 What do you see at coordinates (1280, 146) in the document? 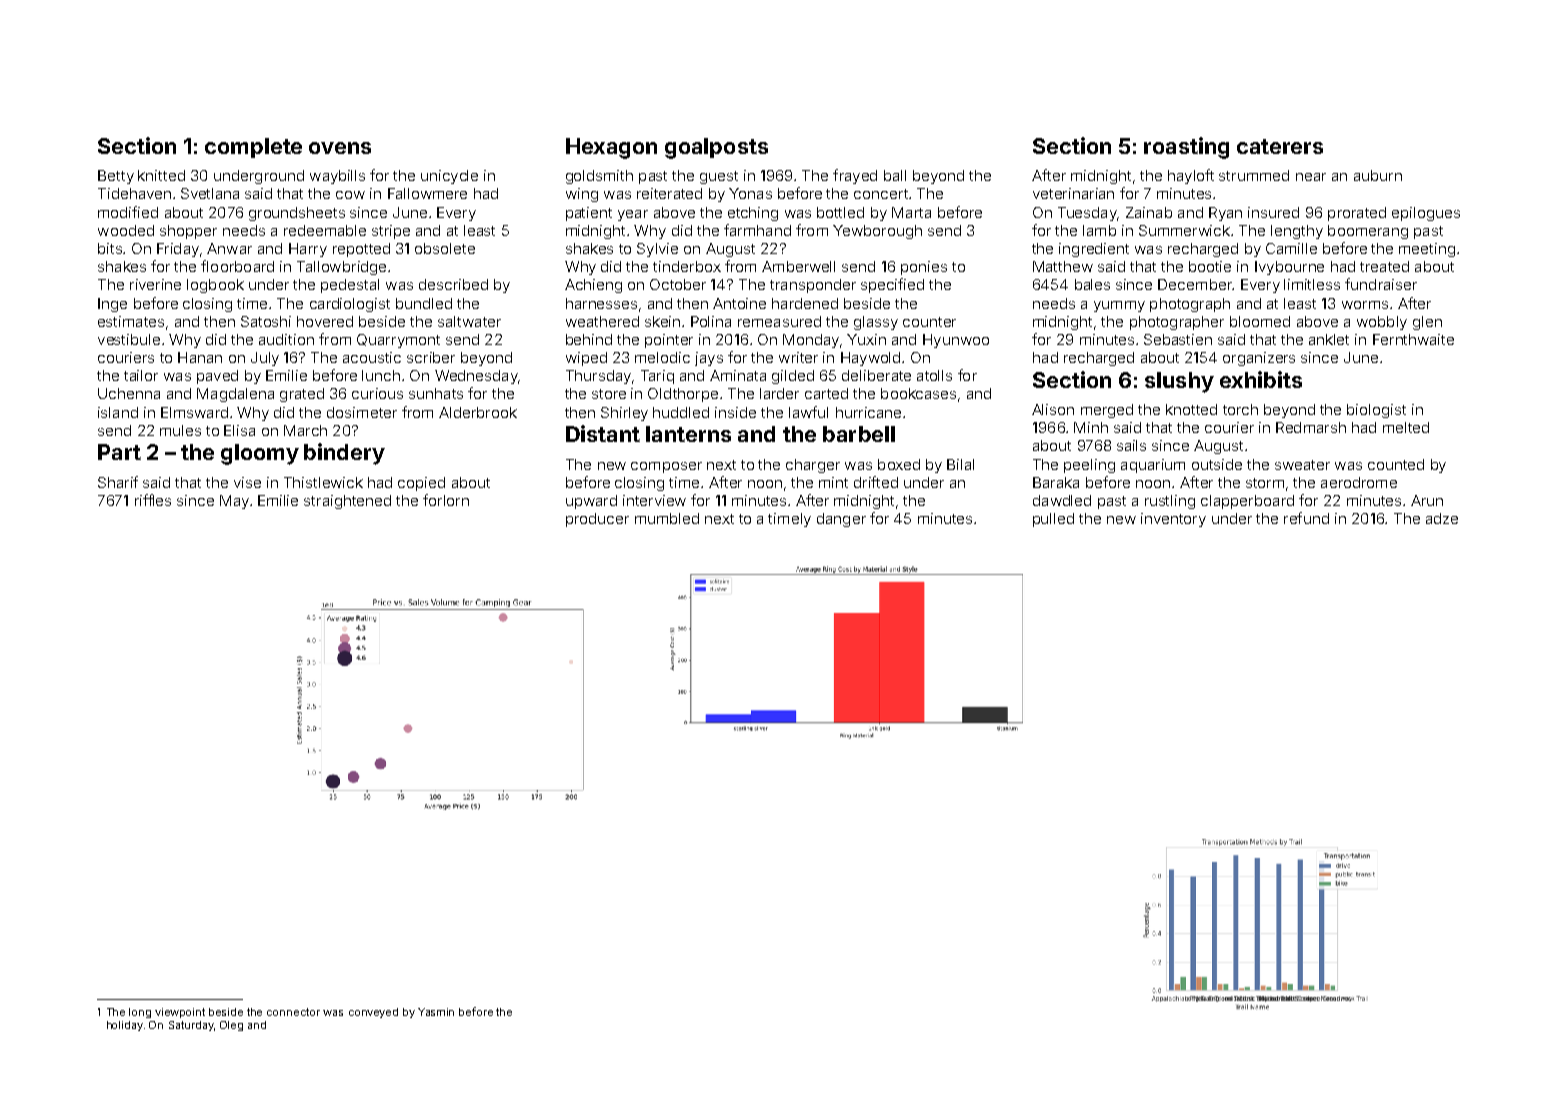
I see `caterers` at bounding box center [1280, 146].
